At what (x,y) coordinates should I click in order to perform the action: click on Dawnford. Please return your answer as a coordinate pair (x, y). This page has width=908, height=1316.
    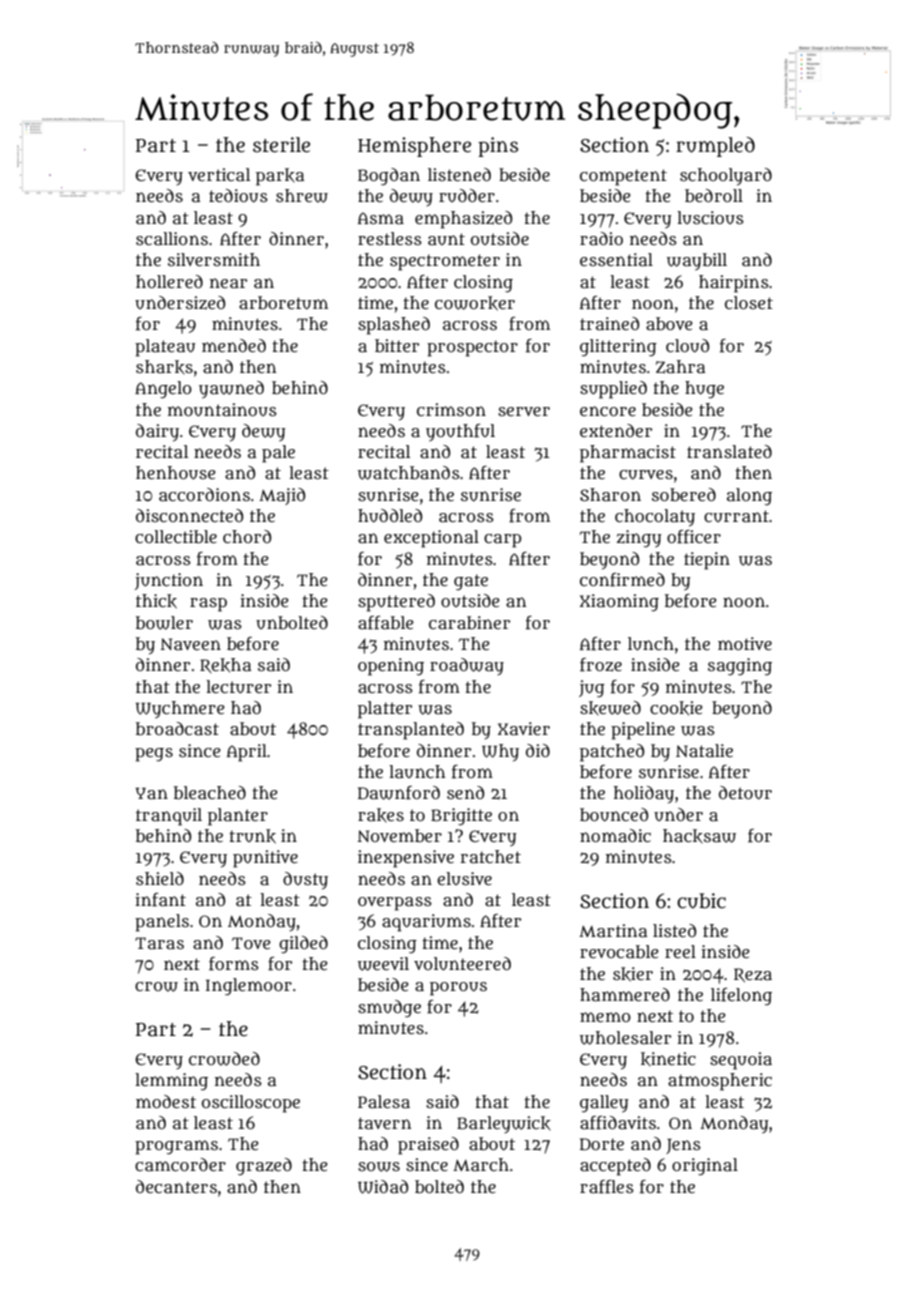
    Looking at the image, I should click on (399, 793).
